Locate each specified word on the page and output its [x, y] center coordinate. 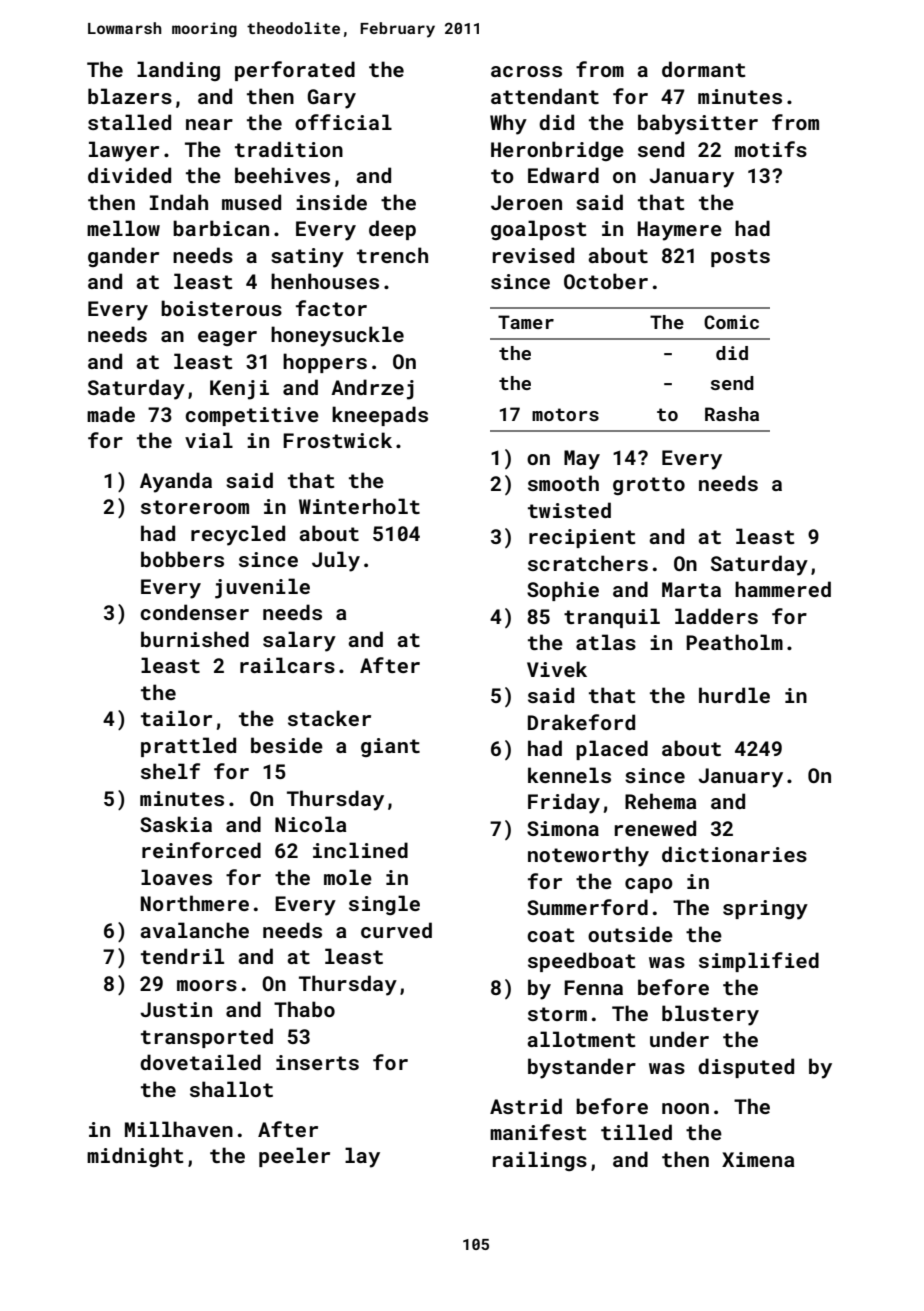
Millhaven [179, 1129]
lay [362, 1157]
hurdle [734, 695]
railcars [287, 665]
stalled [129, 122]
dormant [703, 69]
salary [299, 641]
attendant [545, 96]
